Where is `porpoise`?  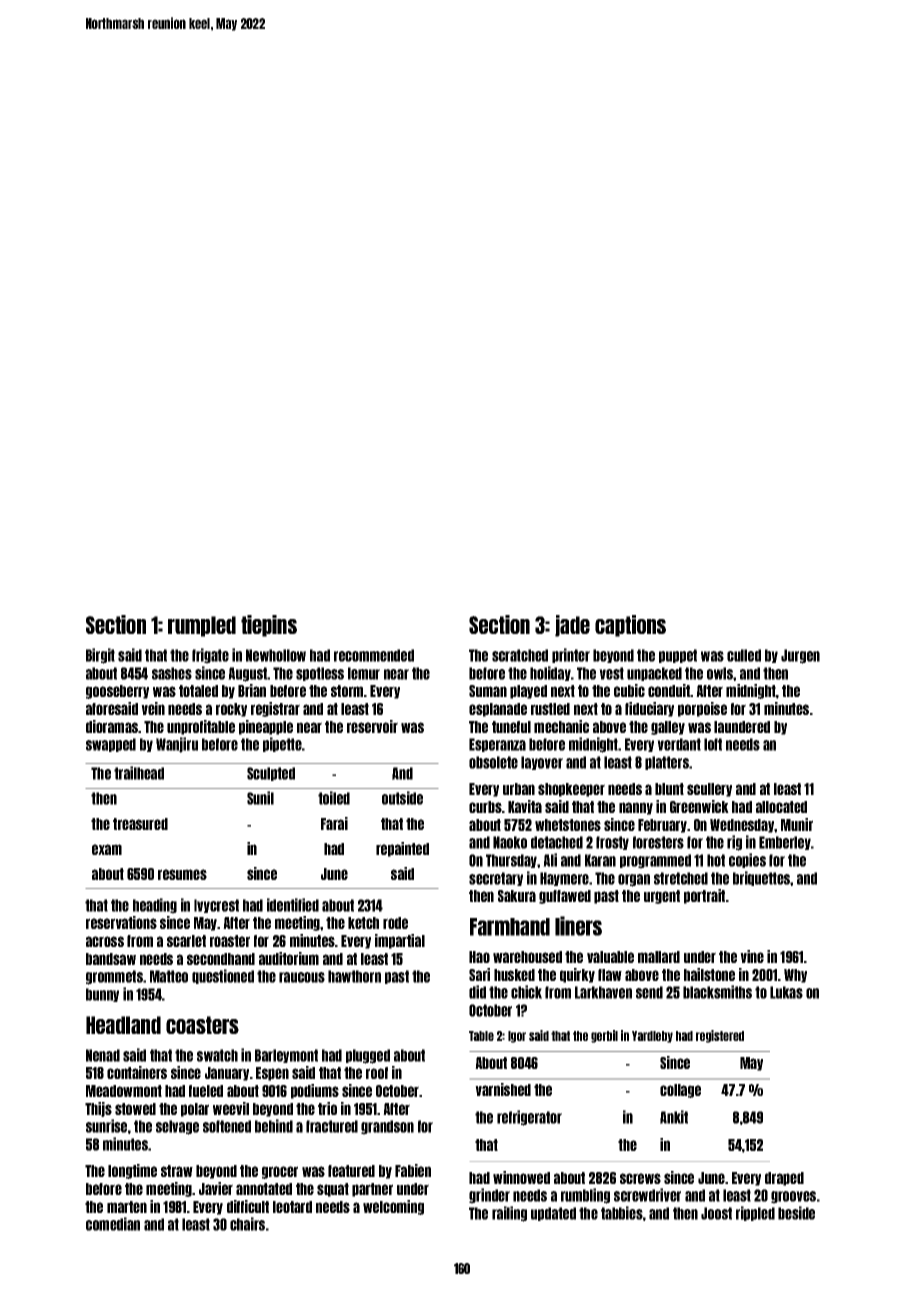
porpoise is located at coordinates (702, 709).
